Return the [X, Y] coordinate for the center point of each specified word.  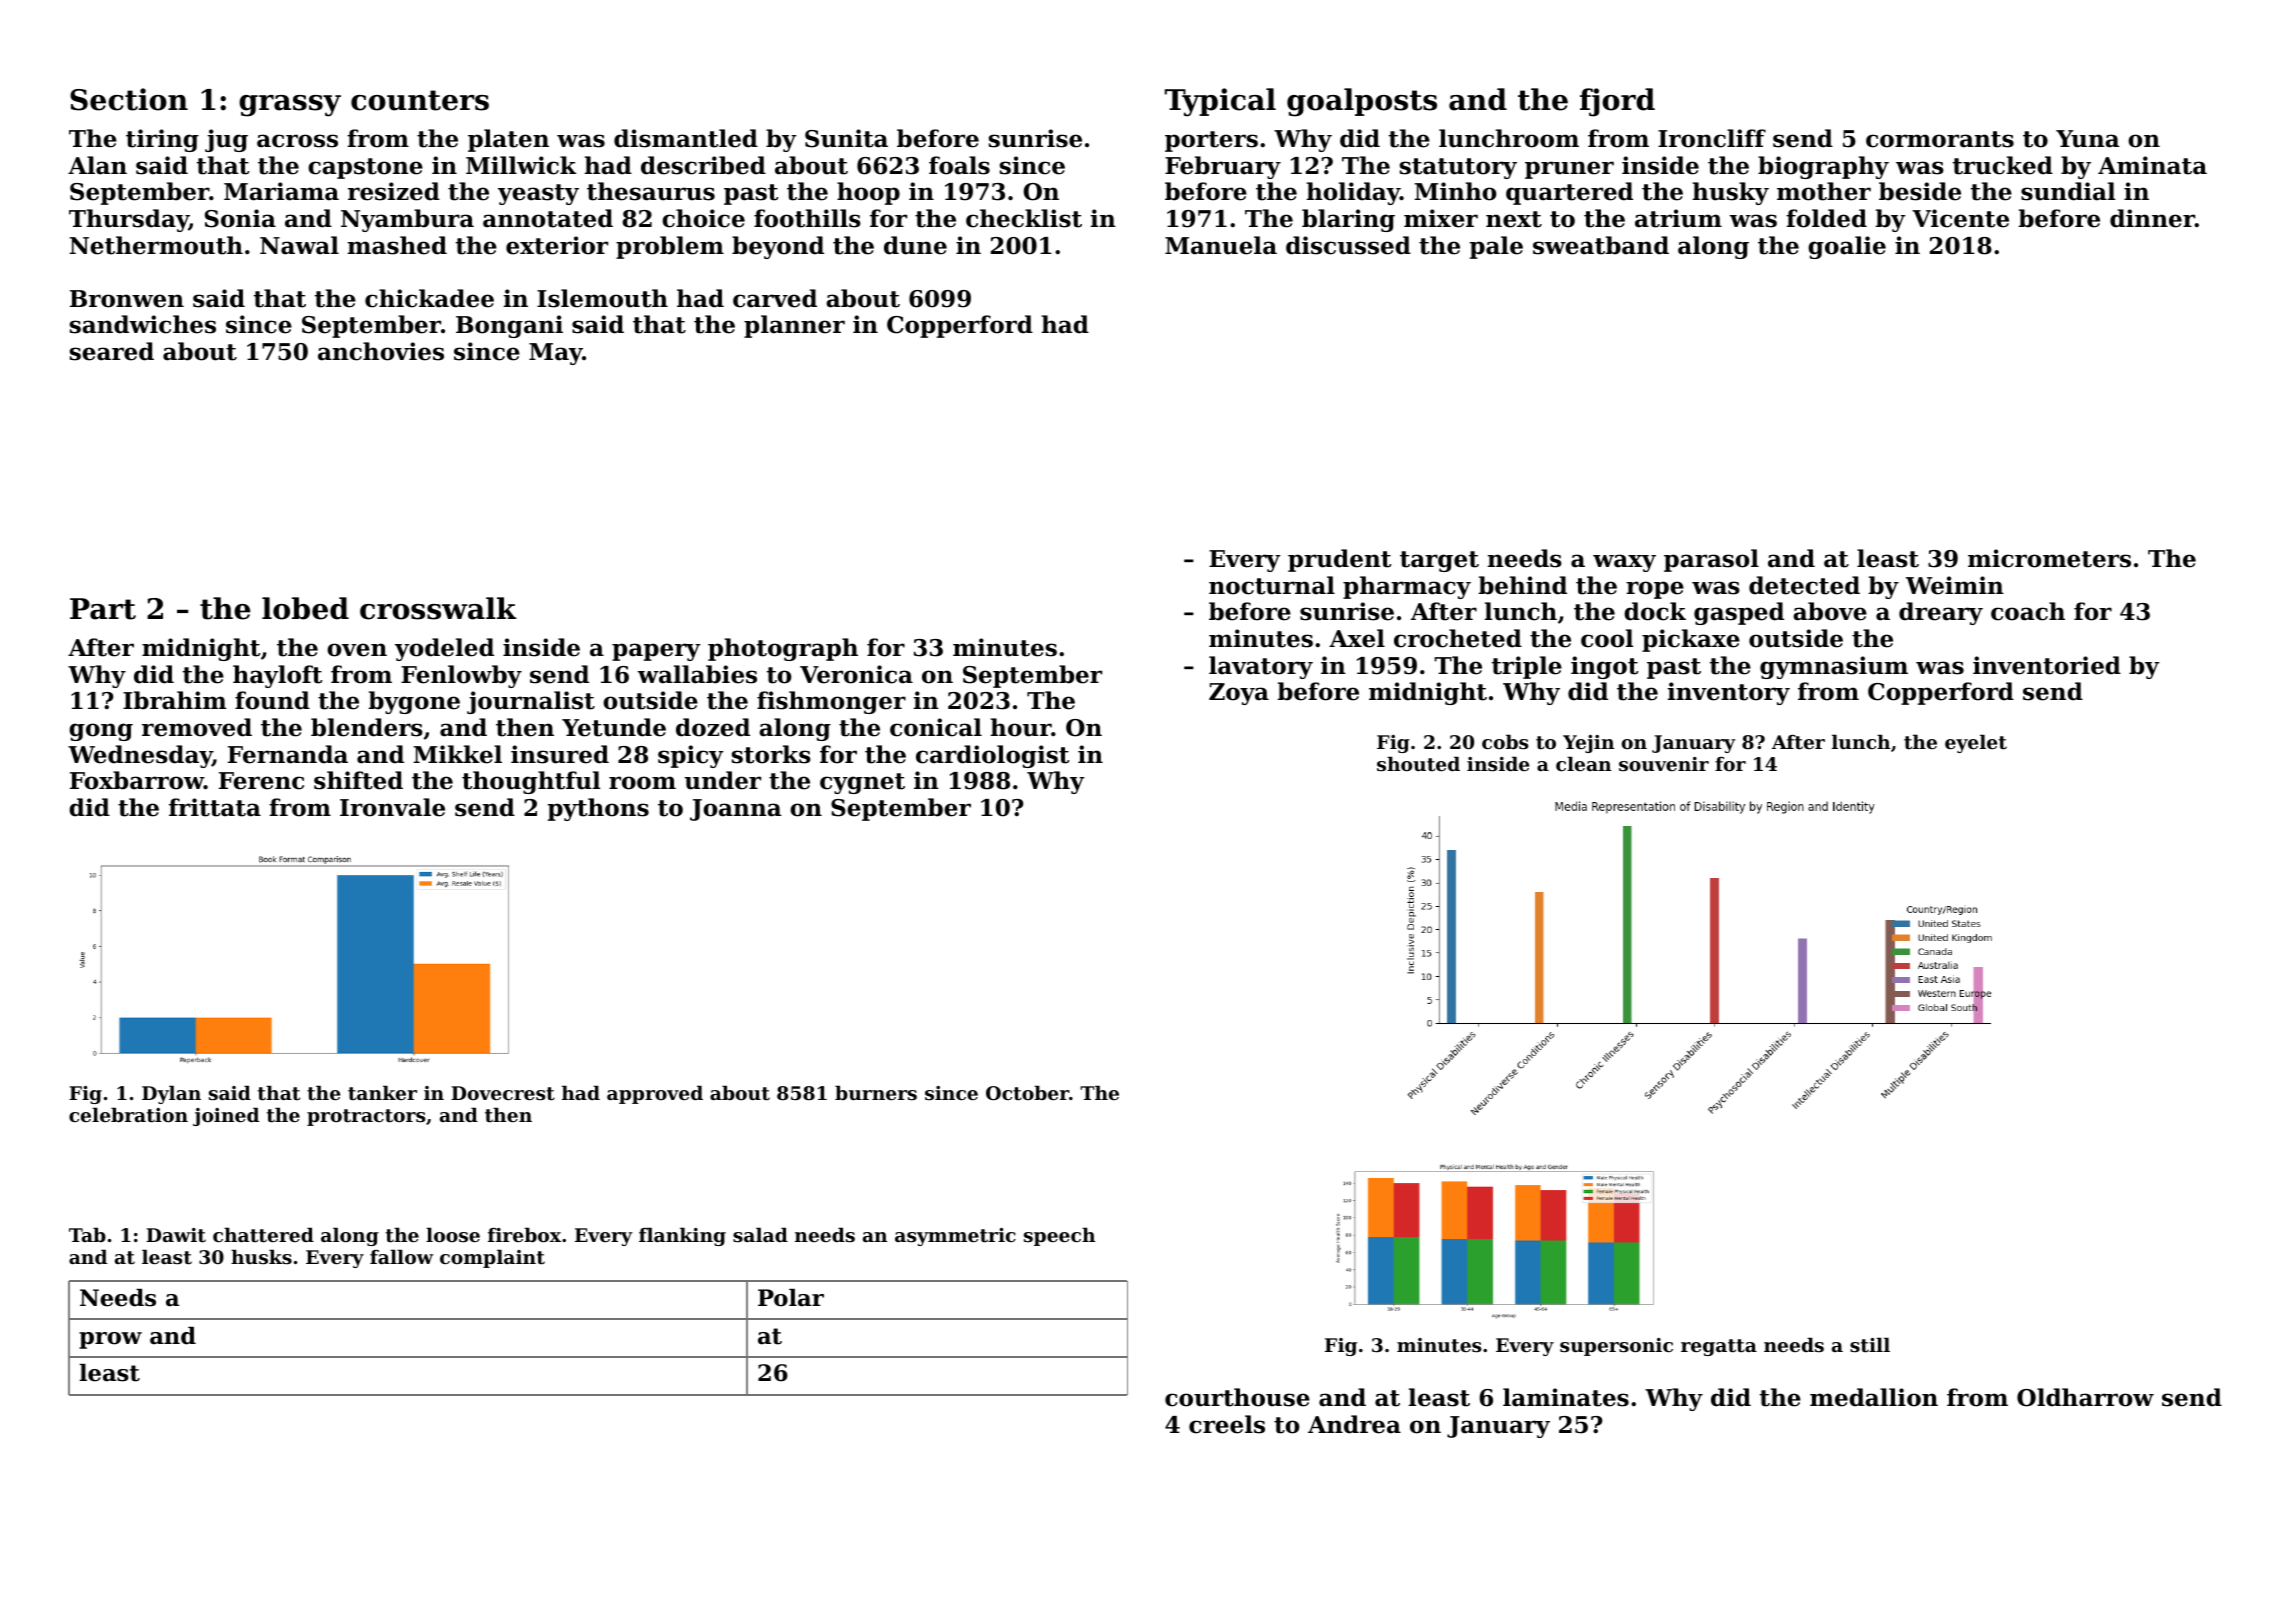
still [1870, 1345]
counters [420, 100]
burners [876, 1092]
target [1439, 561]
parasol [1711, 560]
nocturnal [1272, 585]
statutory [1458, 168]
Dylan [171, 1094]
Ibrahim [174, 700]
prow [110, 1340]
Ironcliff [1712, 138]
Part [103, 609]
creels [1227, 1424]
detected [1804, 585]
